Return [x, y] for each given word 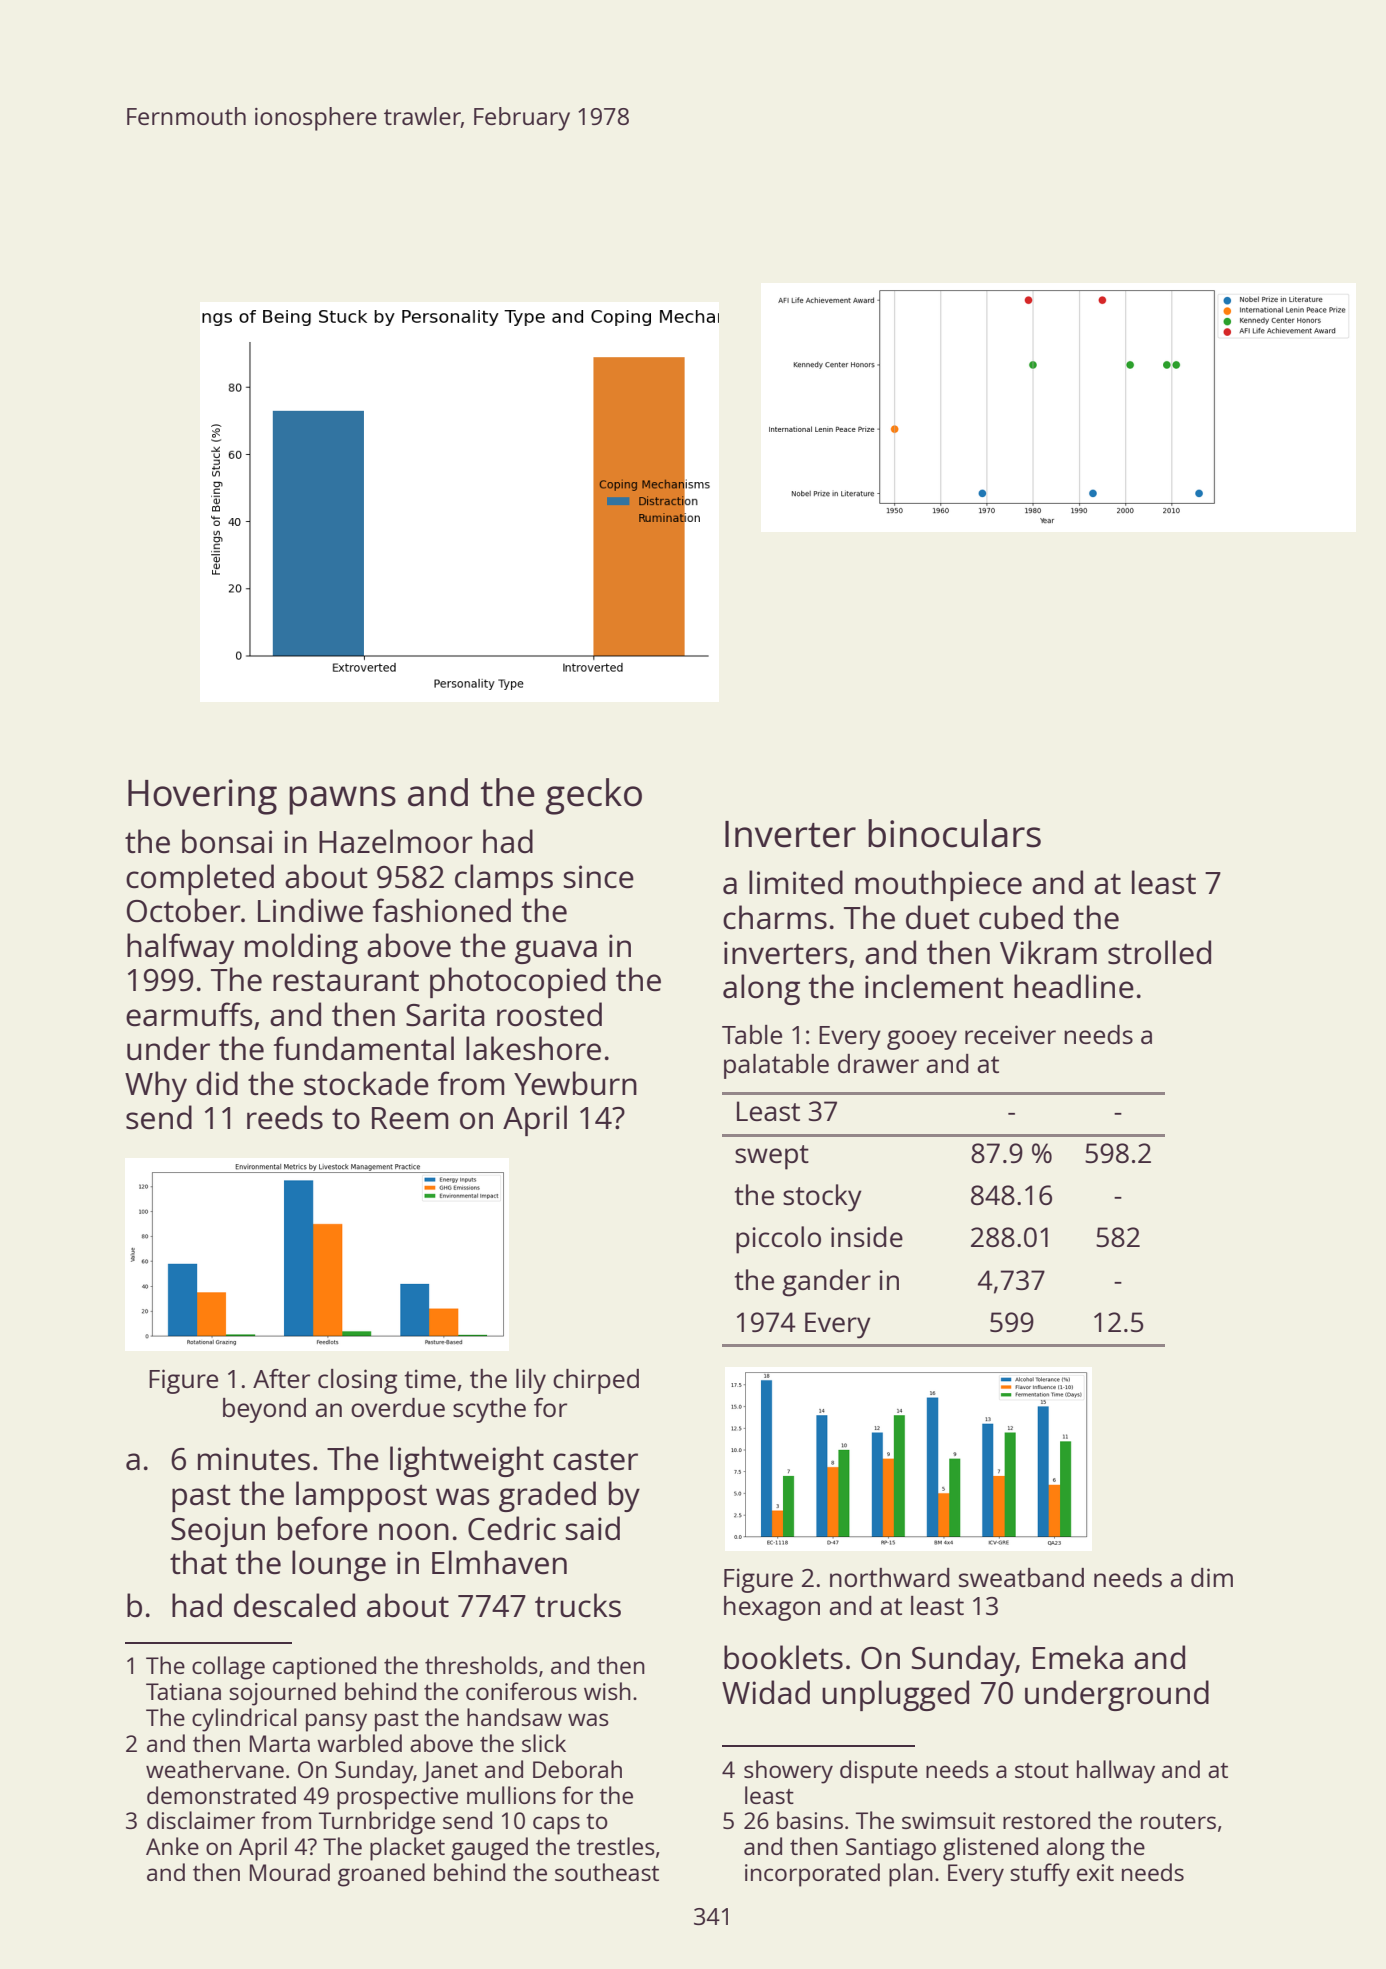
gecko [594, 796]
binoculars [954, 833]
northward [890, 1577]
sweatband [1021, 1577]
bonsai [227, 841]
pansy [336, 1722]
